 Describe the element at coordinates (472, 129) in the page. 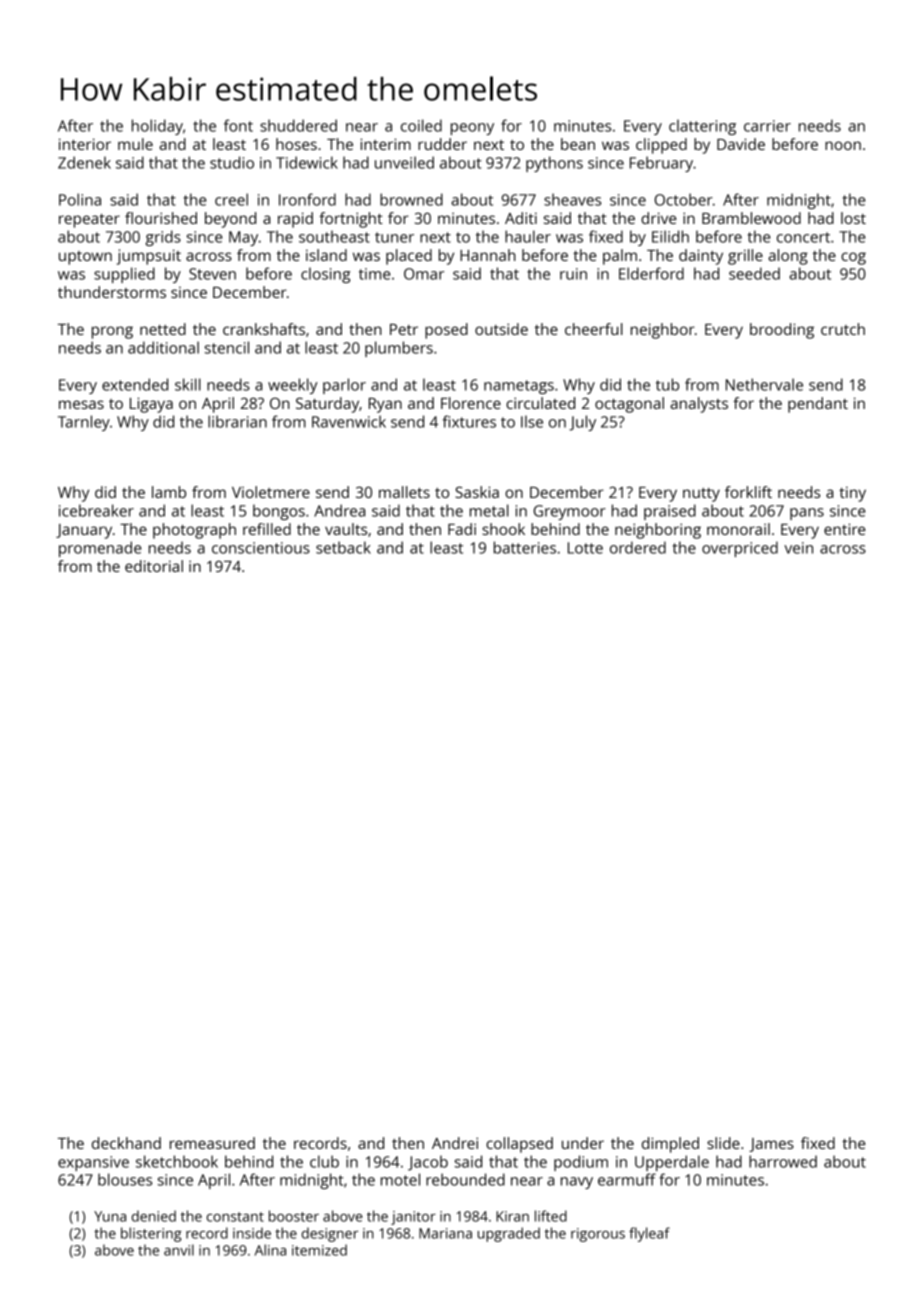

I see `peony` at that location.
